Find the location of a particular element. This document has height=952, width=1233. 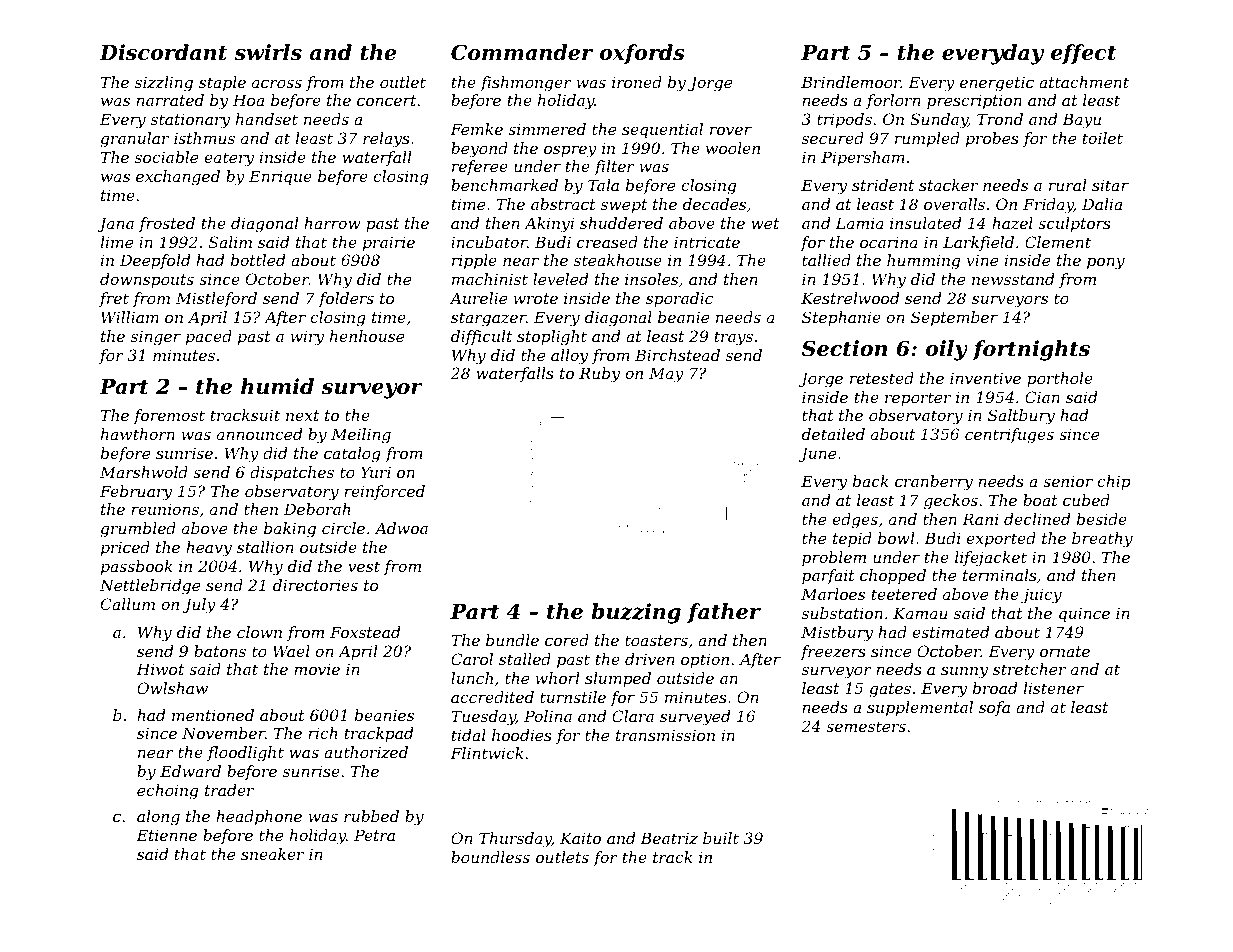

Discordant is located at coordinates (163, 52).
